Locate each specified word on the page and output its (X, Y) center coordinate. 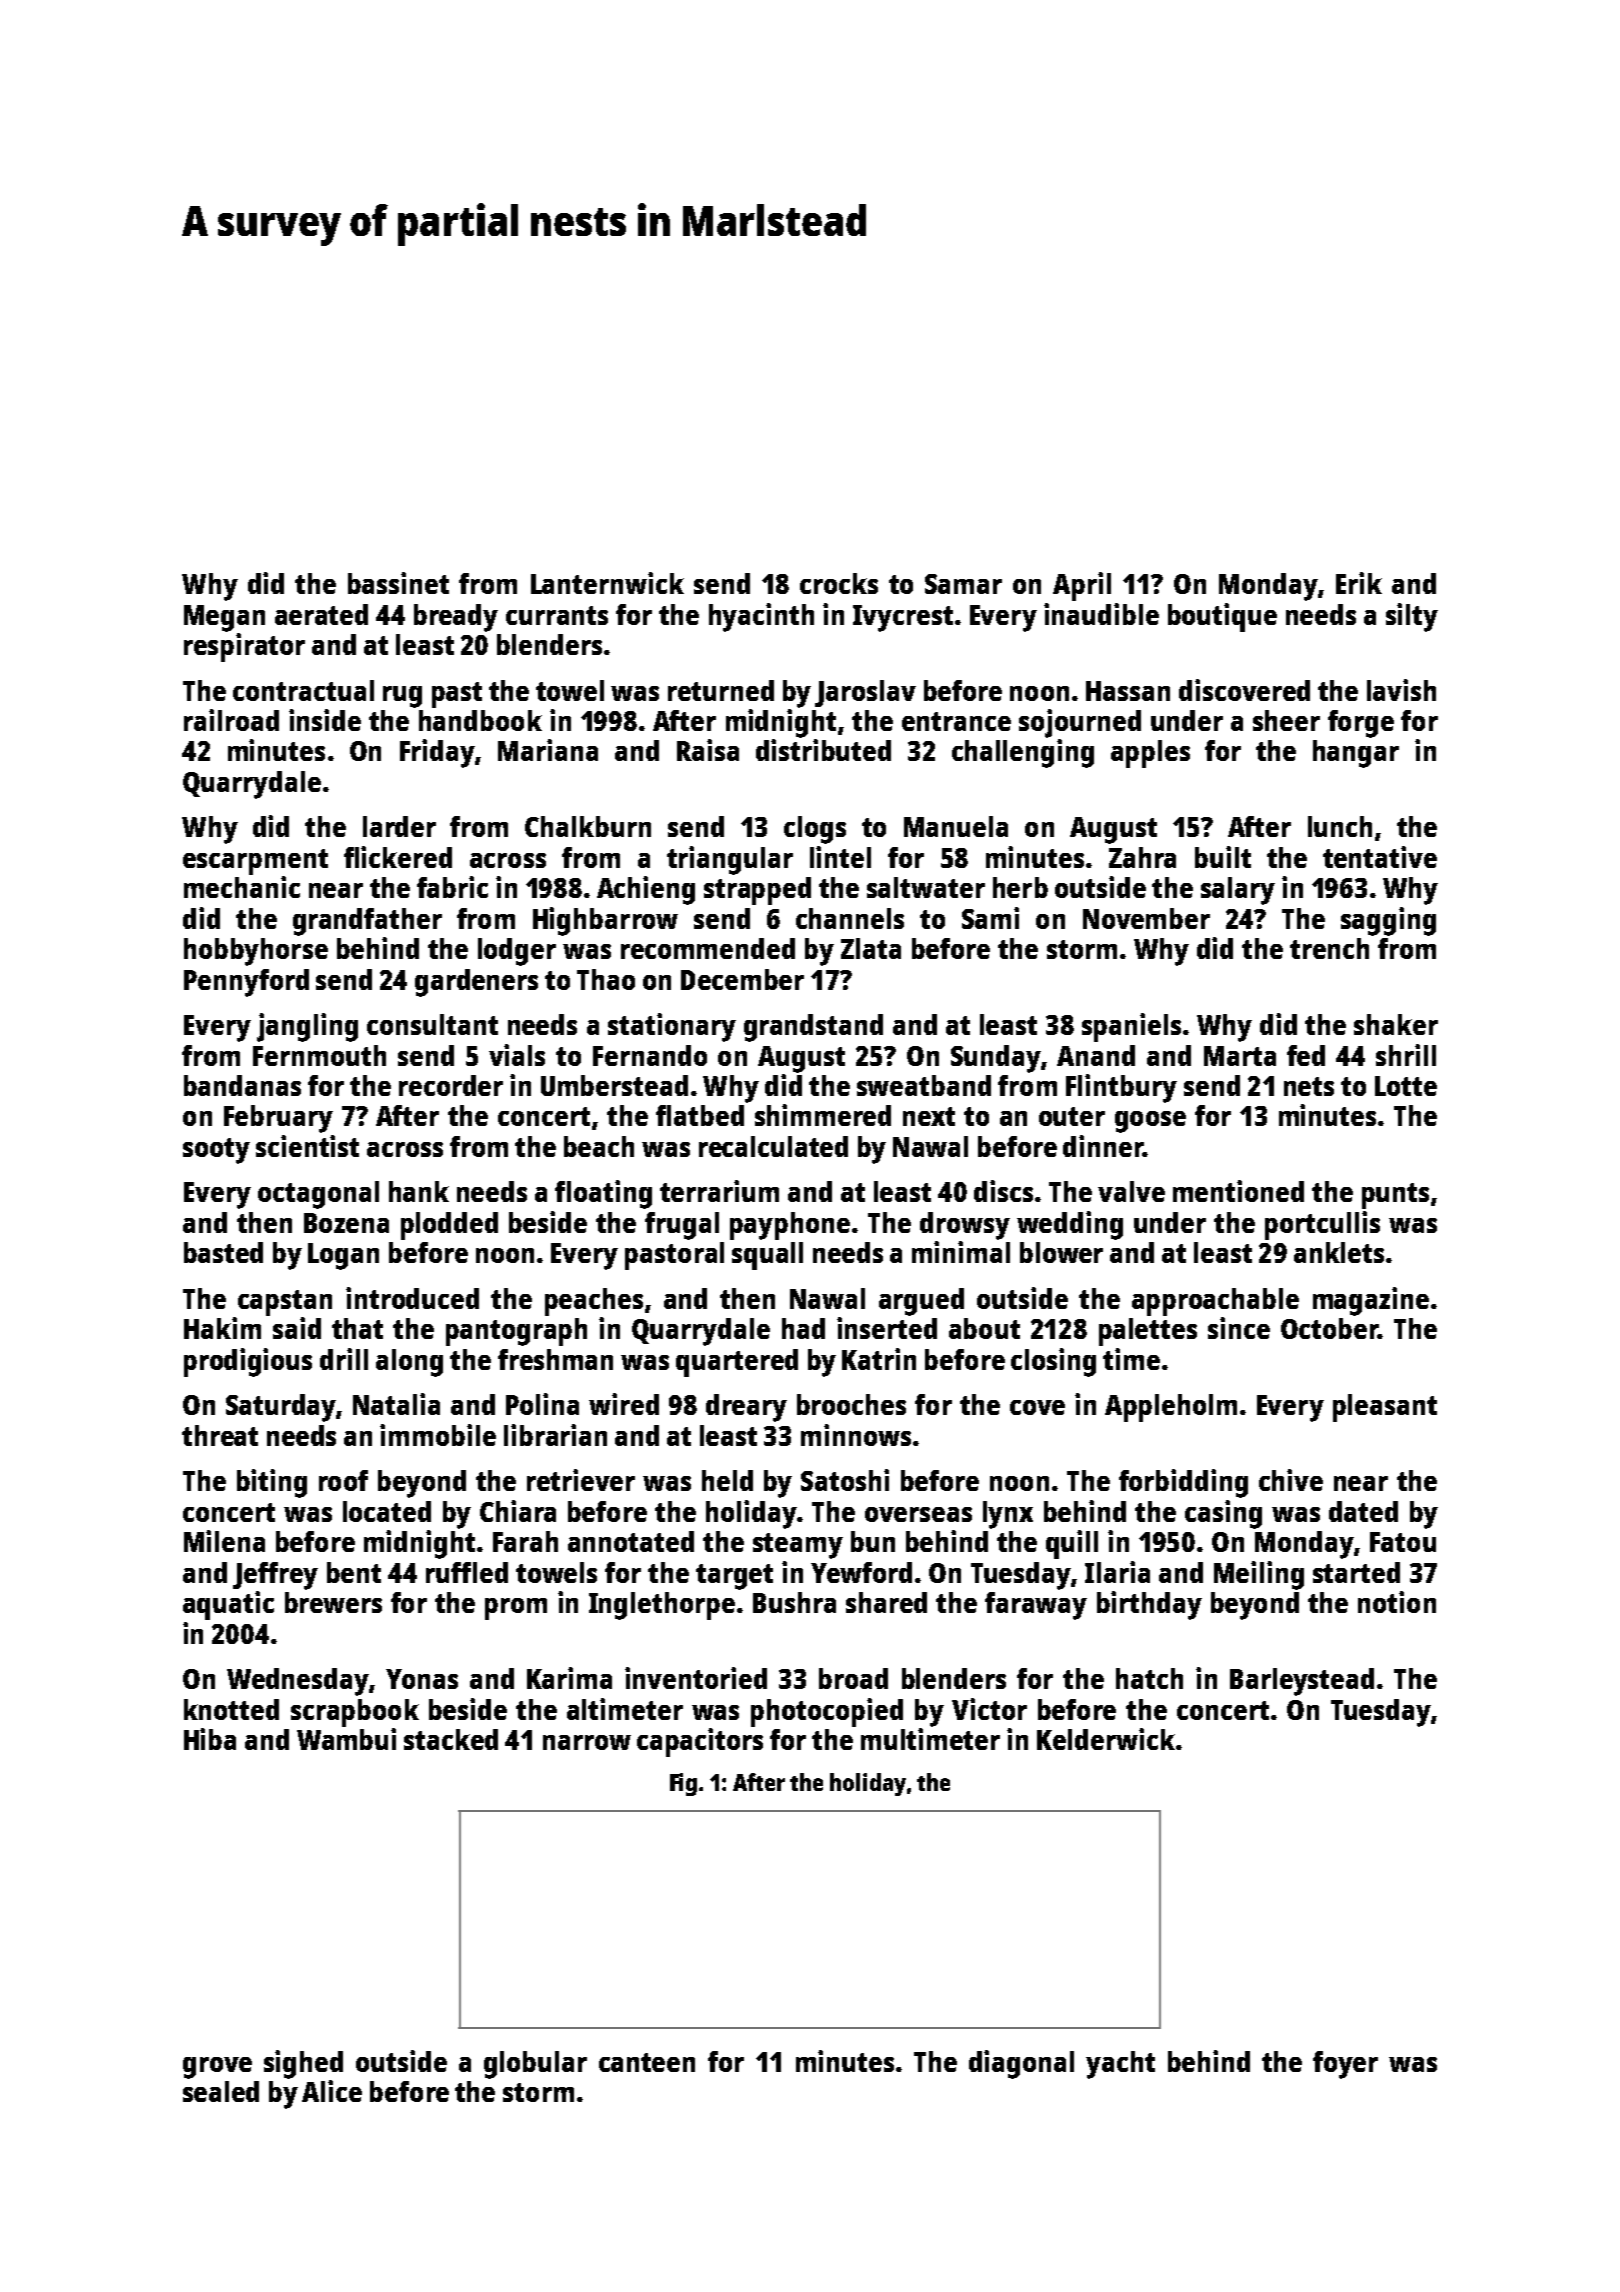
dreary (746, 1408)
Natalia (396, 1404)
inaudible (1101, 614)
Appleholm (1171, 1408)
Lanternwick (607, 583)
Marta (1240, 1056)
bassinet (398, 583)
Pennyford (246, 983)
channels (850, 918)
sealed (221, 2091)
